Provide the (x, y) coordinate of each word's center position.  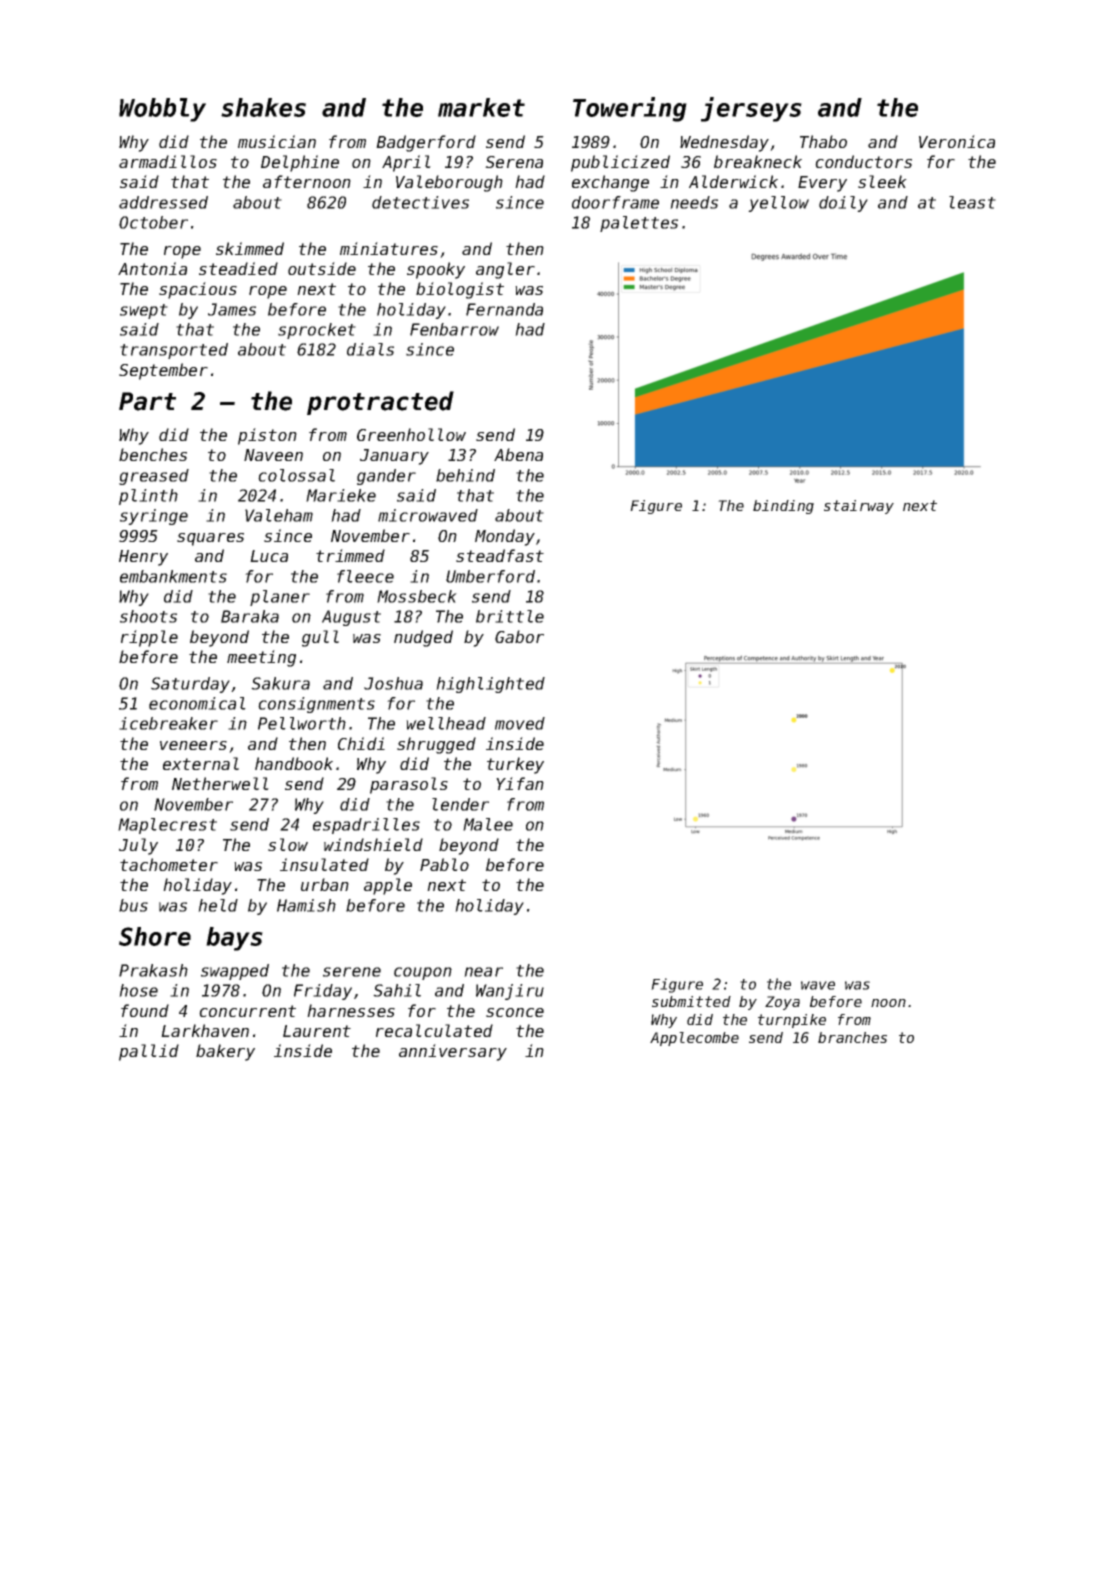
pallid (149, 1052)
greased (154, 477)
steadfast (500, 555)
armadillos (168, 161)
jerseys (751, 109)
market (481, 107)
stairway (859, 507)
